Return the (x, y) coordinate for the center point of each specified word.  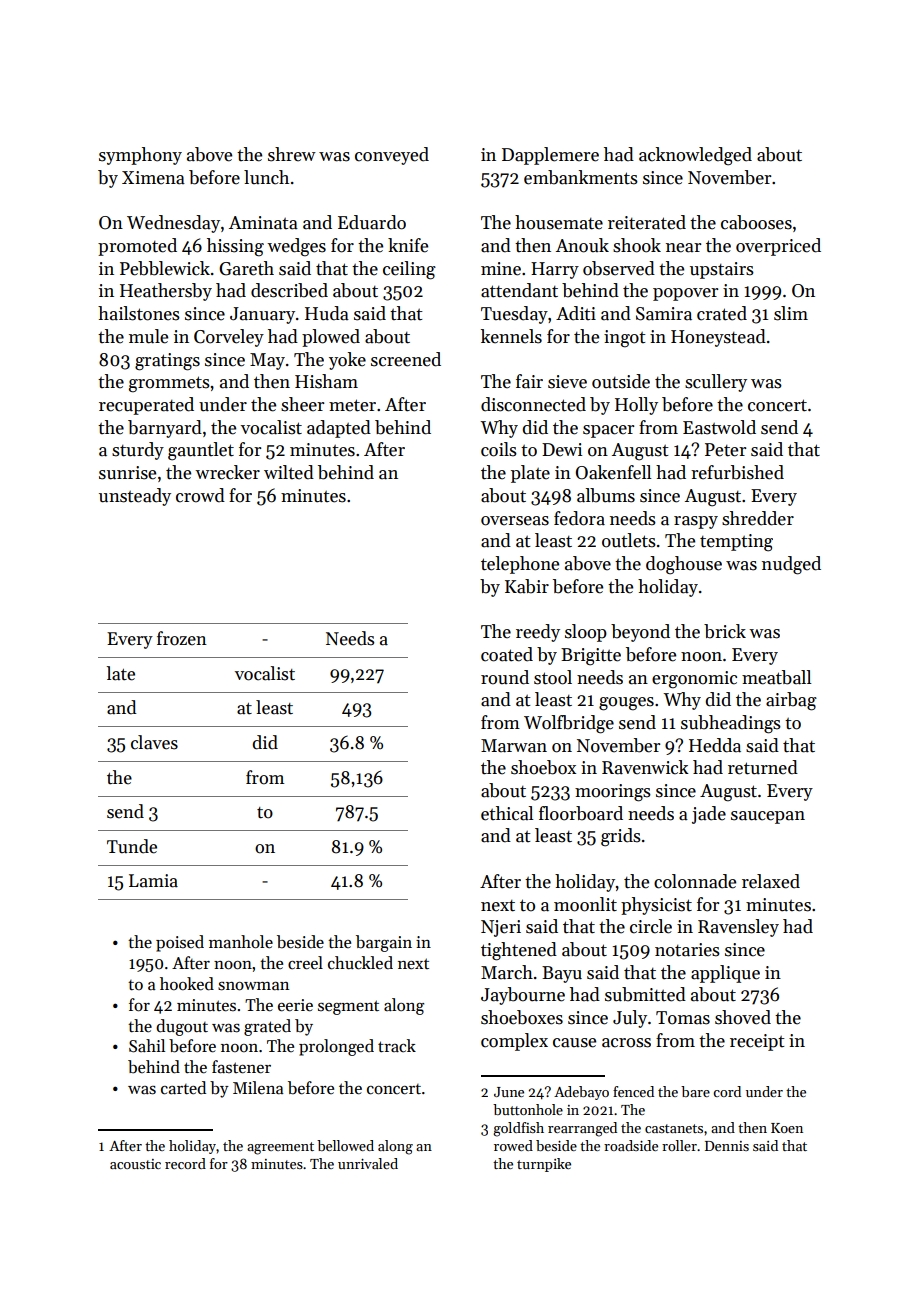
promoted (137, 247)
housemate (559, 222)
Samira (664, 314)
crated (722, 313)
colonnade (695, 881)
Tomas (683, 1018)
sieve (567, 382)
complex (514, 1042)
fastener (241, 1067)
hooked (187, 984)
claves (154, 742)
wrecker (227, 472)
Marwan (514, 746)
